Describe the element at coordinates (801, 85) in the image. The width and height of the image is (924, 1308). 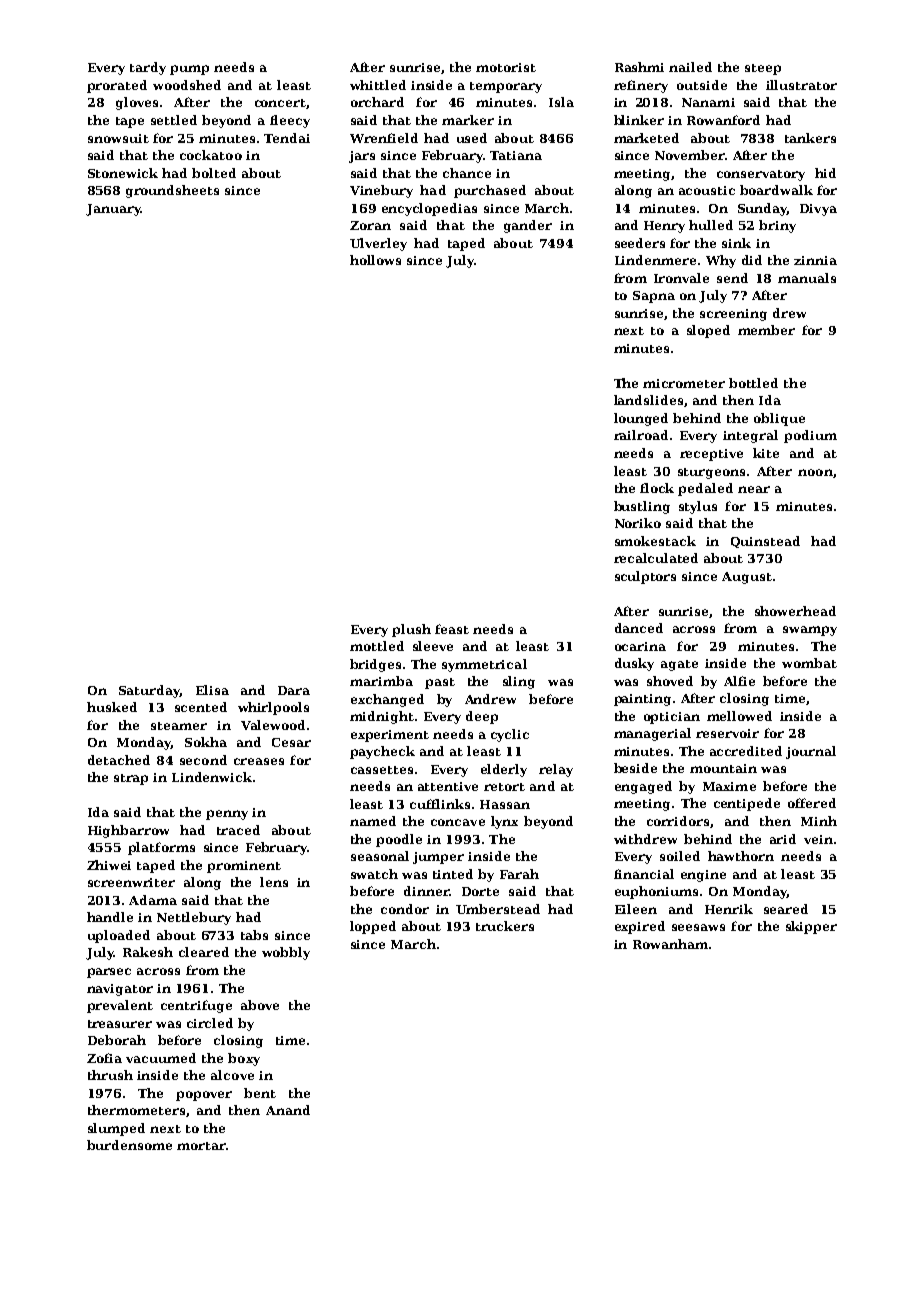
I see `illustrator` at that location.
